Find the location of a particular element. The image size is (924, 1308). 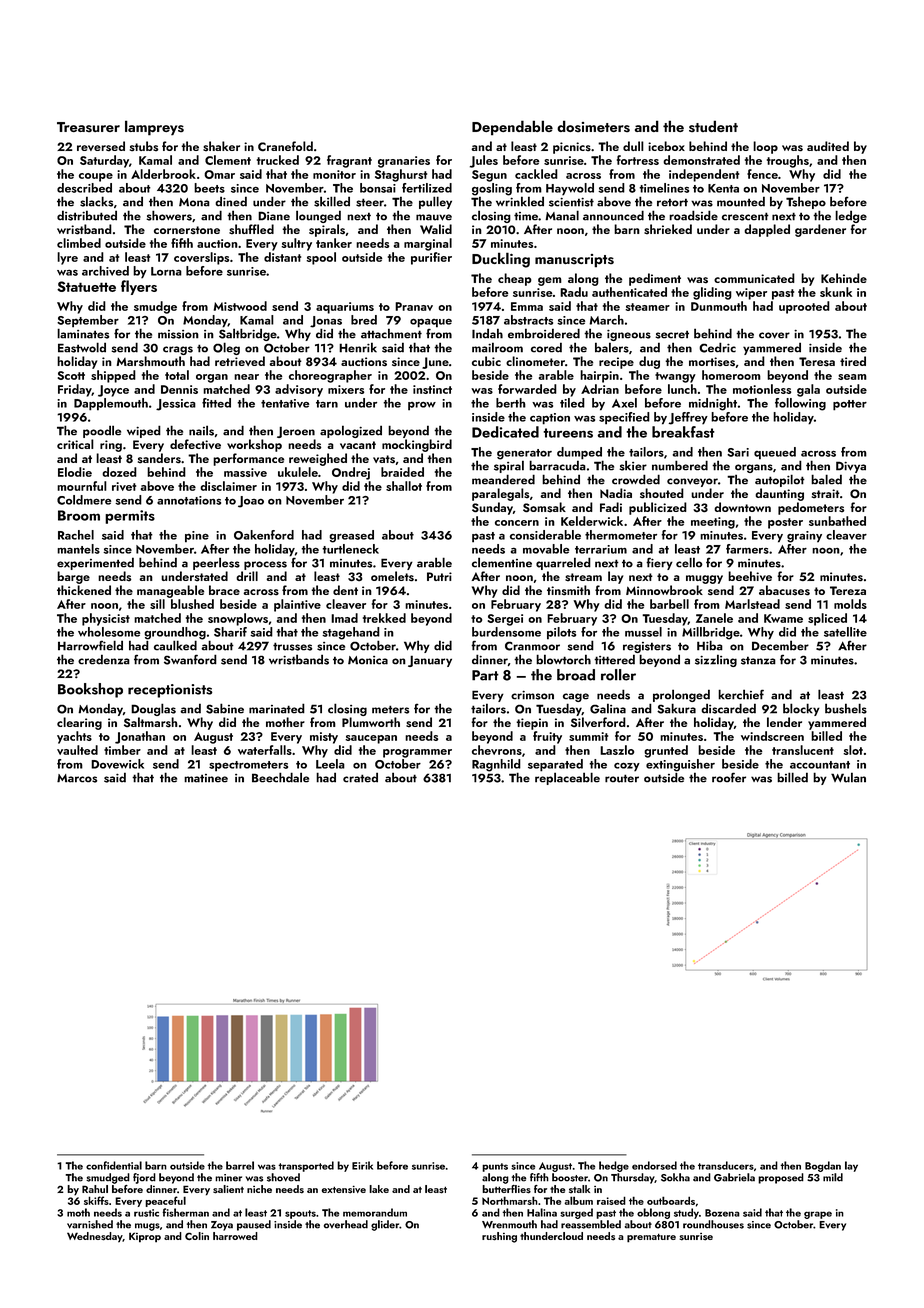

fjord is located at coordinates (144, 1178).
